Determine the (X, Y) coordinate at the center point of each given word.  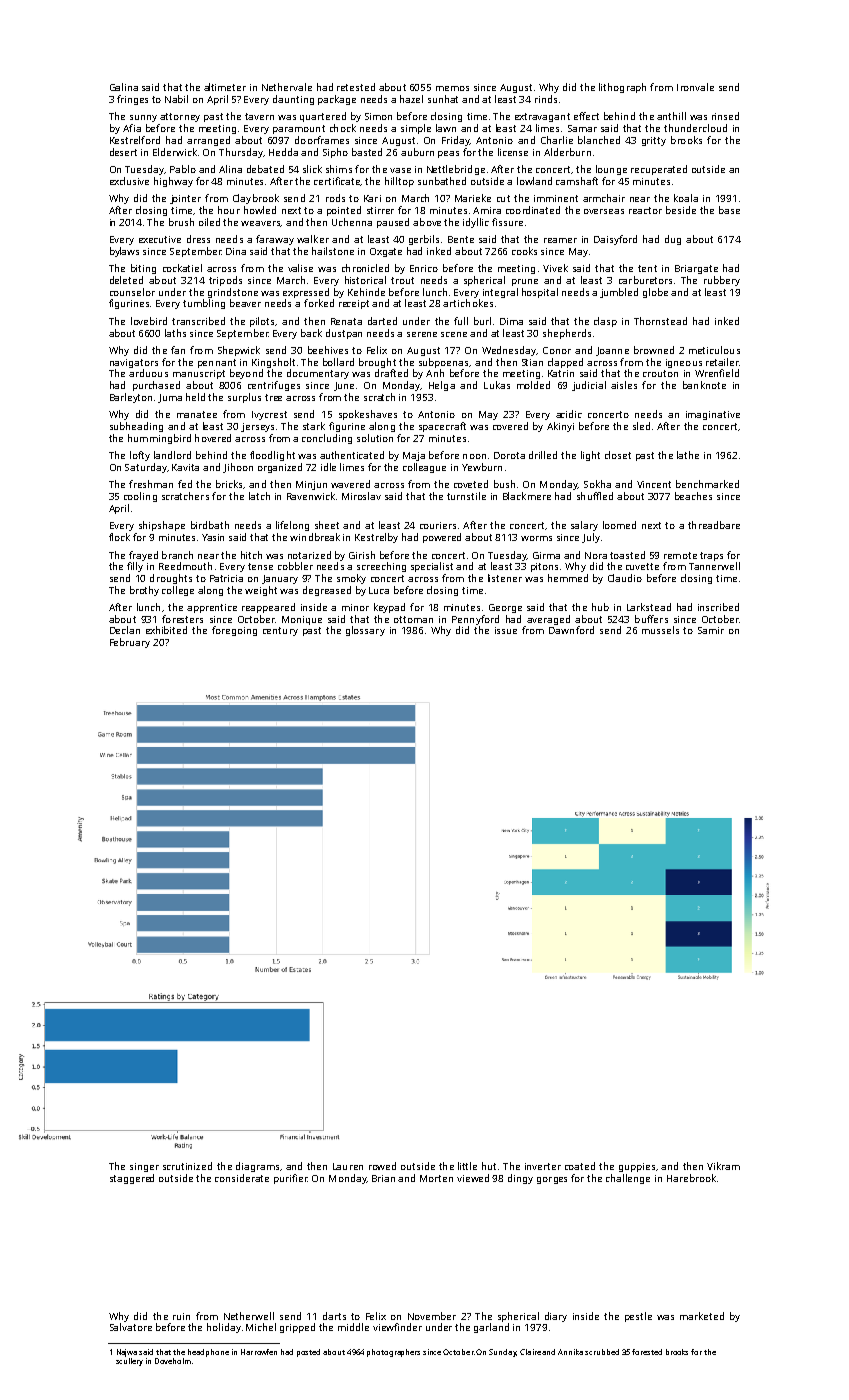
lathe (688, 455)
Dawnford (571, 630)
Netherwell (249, 1316)
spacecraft (442, 427)
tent (647, 268)
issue (506, 630)
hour (229, 210)
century (280, 631)
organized (280, 468)
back (311, 333)
